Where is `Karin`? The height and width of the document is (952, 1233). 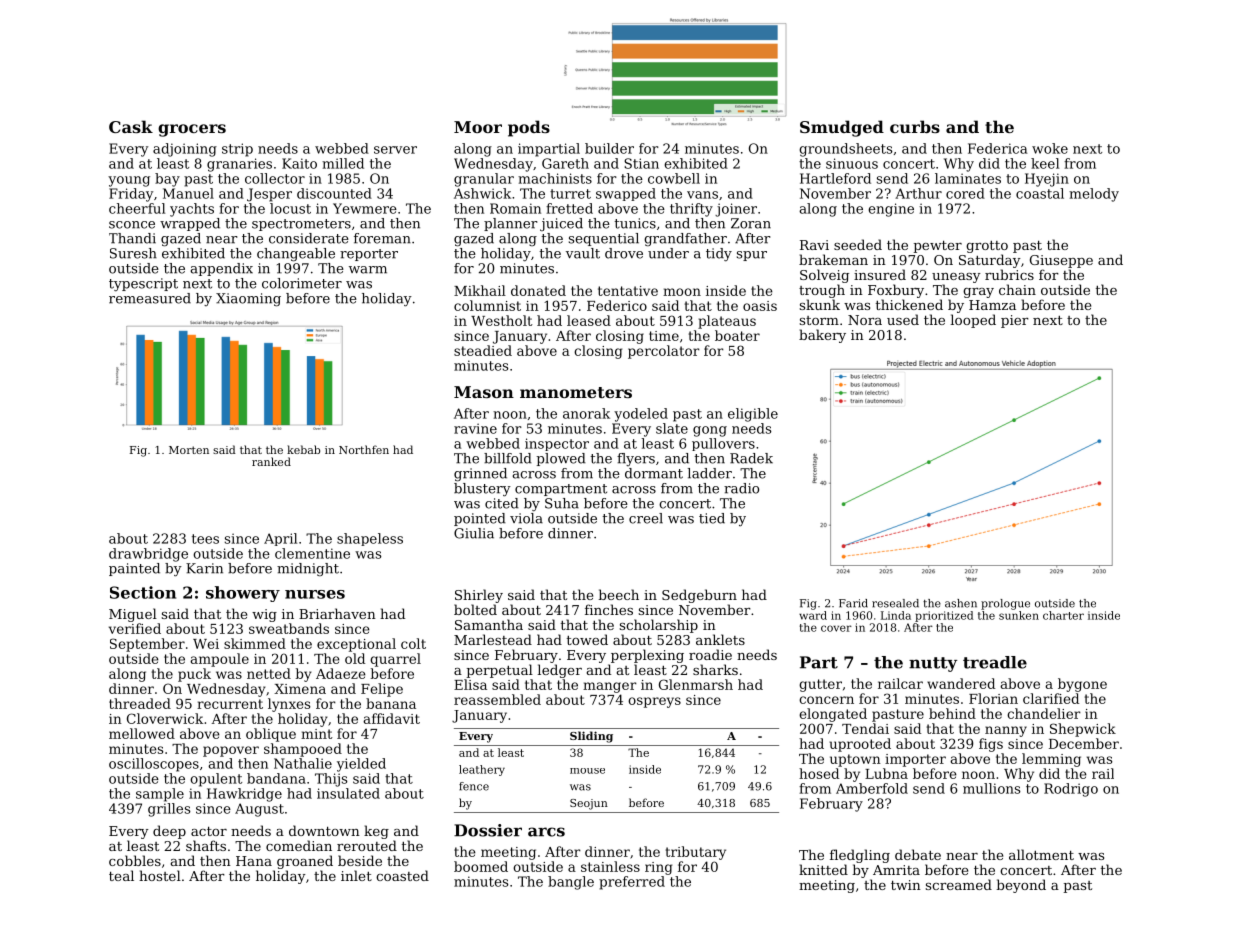 Karin is located at coordinates (204, 568).
